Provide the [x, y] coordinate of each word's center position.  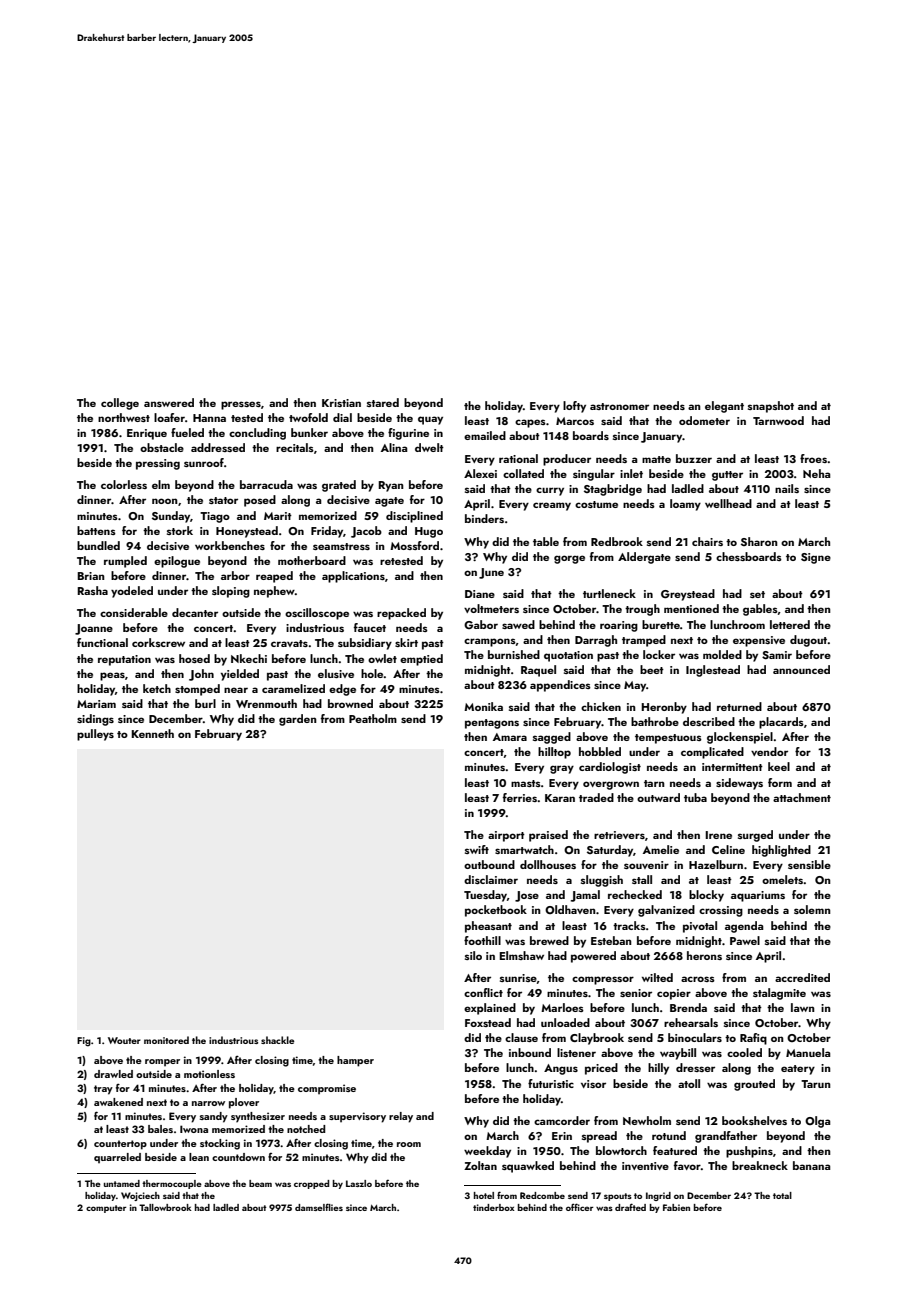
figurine [408, 434]
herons [704, 955]
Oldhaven [570, 909]
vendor [769, 751]
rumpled [125, 562]
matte [656, 459]
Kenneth [152, 733]
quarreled [117, 1158]
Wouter [124, 1040]
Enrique [147, 434]
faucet [370, 627]
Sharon [759, 541]
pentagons [492, 724]
